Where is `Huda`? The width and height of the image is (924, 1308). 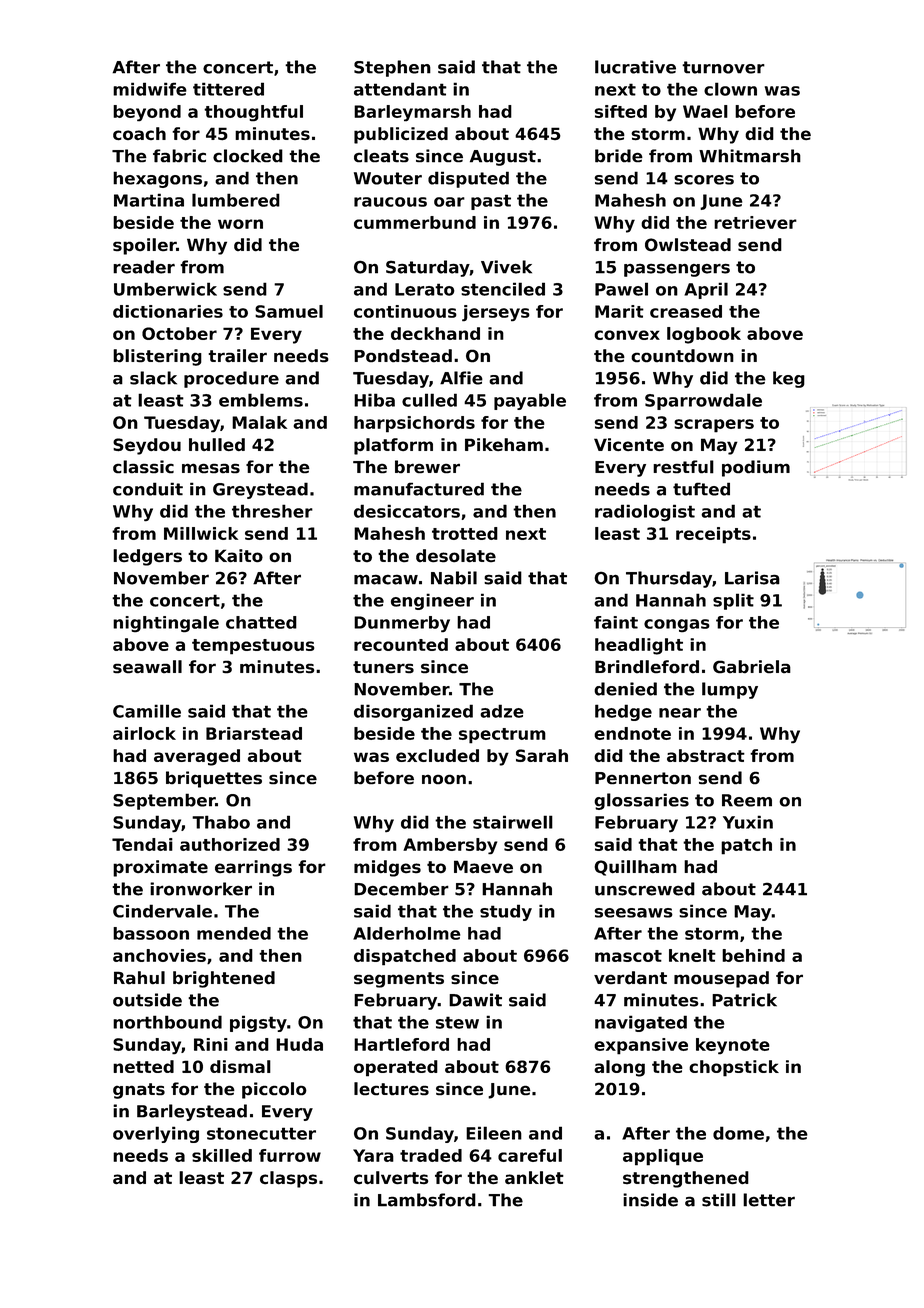
Huda is located at coordinates (299, 1044).
